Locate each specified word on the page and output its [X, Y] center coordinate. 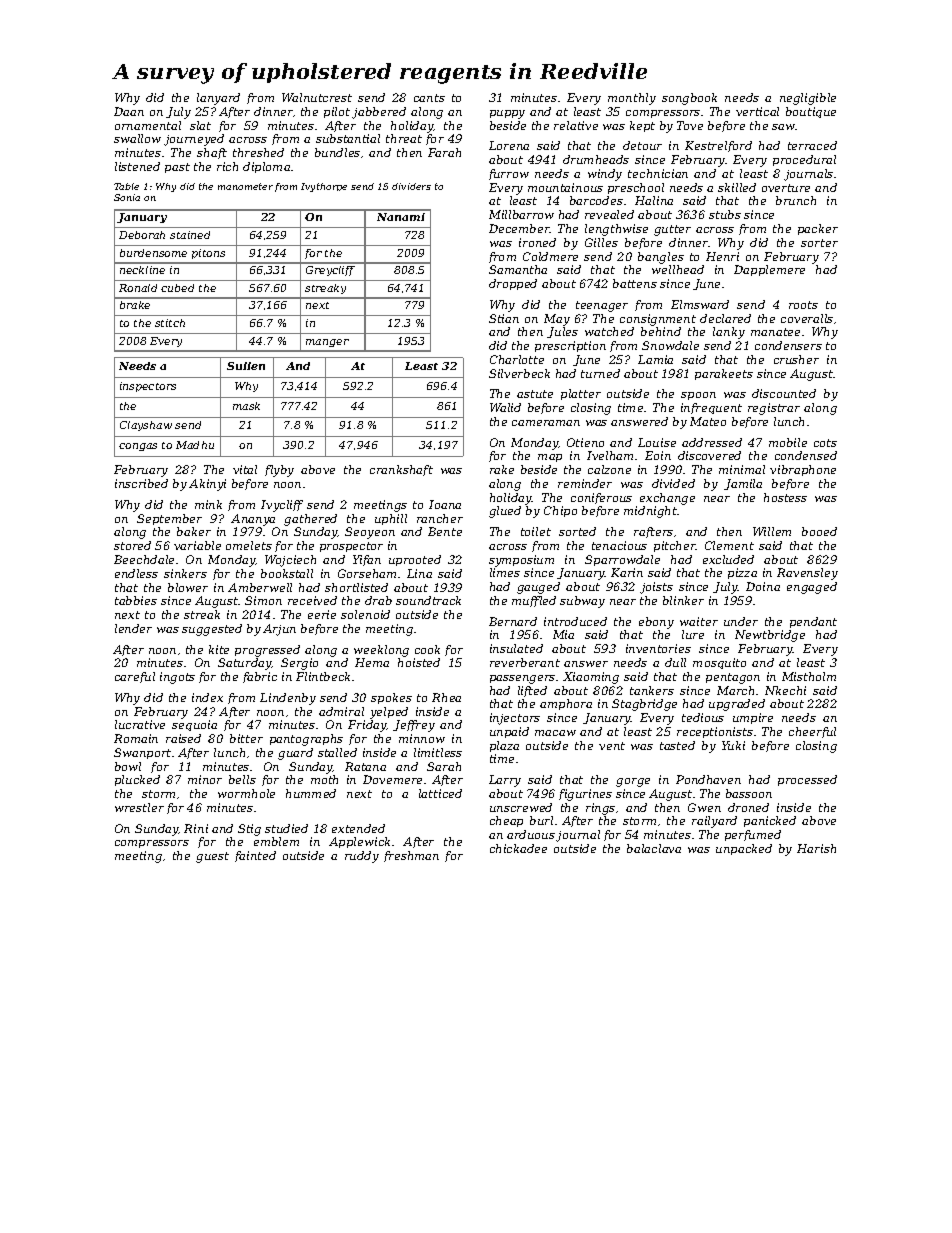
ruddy [362, 857]
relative [576, 125]
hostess [785, 497]
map [550, 458]
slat [200, 125]
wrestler [139, 807]
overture [786, 188]
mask [246, 406]
